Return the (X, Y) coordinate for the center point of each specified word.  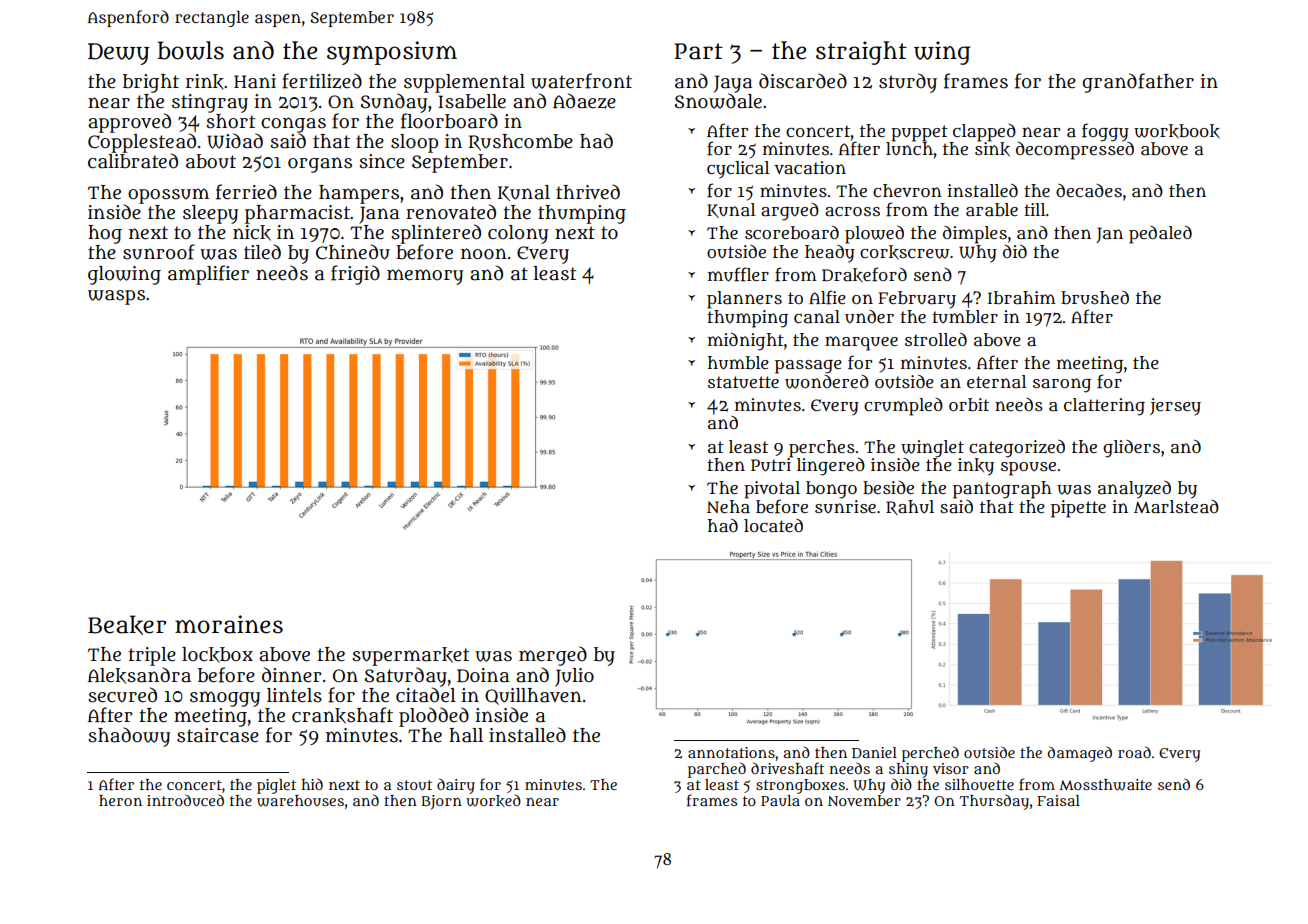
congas (293, 125)
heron (120, 800)
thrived (588, 192)
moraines (229, 624)
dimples (975, 235)
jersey (1175, 407)
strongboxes (800, 786)
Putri (772, 464)
